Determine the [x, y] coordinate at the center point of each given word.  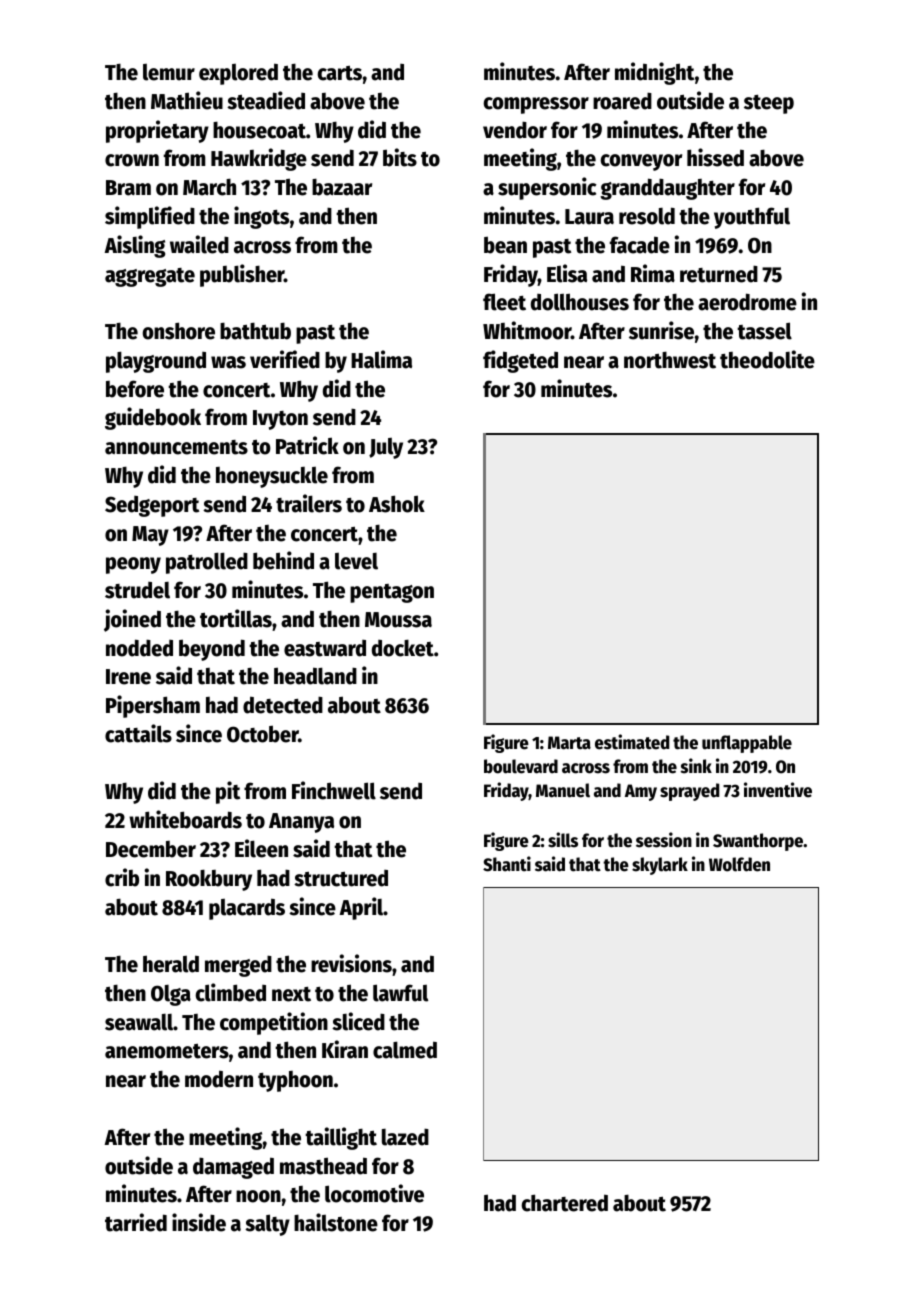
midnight [654, 73]
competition [274, 1023]
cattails [138, 733]
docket [403, 648]
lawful [400, 993]
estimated [632, 742]
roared [622, 101]
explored [238, 74]
